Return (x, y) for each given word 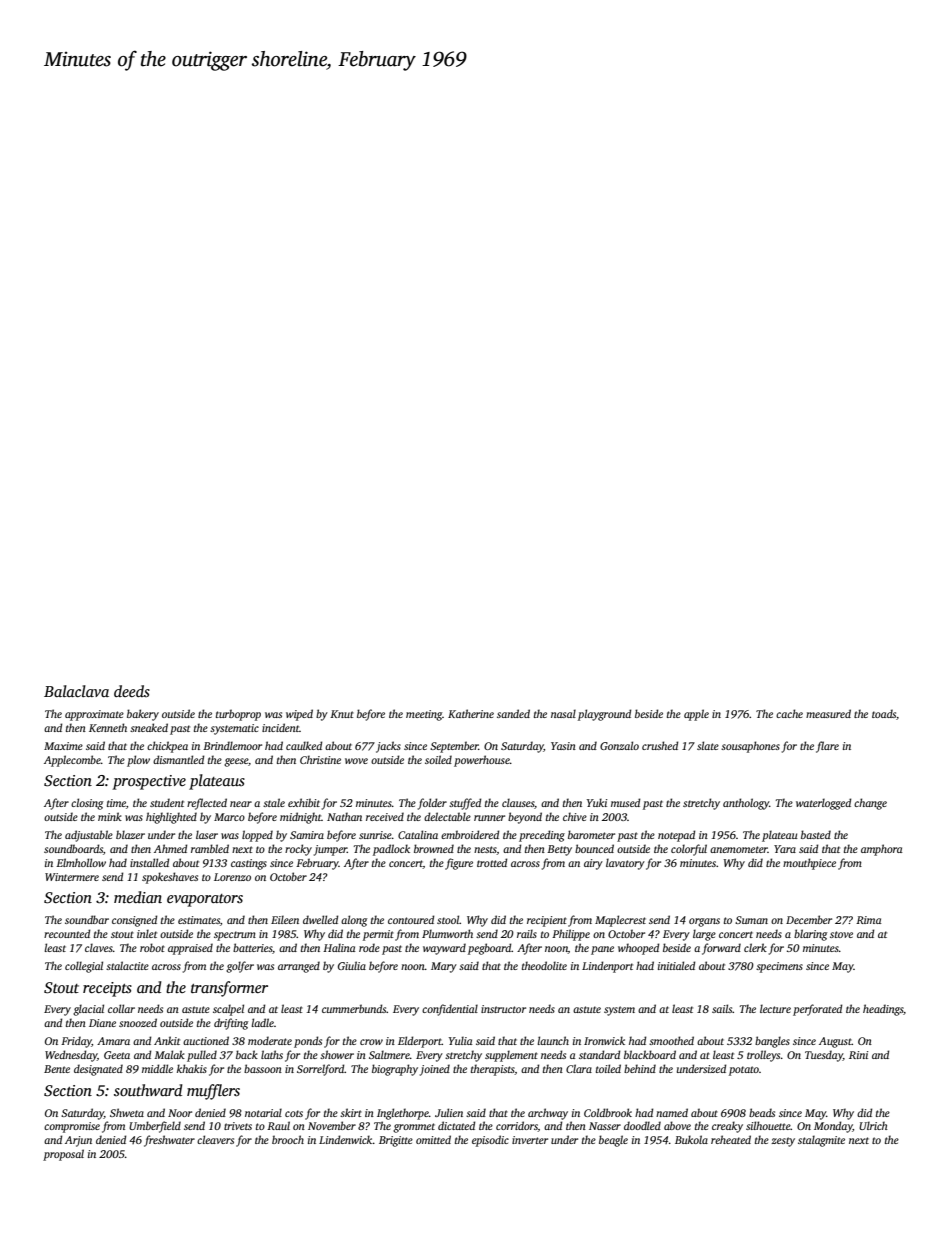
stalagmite (821, 1141)
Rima (869, 920)
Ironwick (604, 1040)
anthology (746, 804)
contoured (411, 919)
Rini (858, 1055)
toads (884, 713)
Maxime (63, 746)
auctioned (206, 1040)
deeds (132, 691)
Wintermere (72, 877)
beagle (613, 1141)
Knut (342, 714)
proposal (63, 1155)
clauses (518, 803)
